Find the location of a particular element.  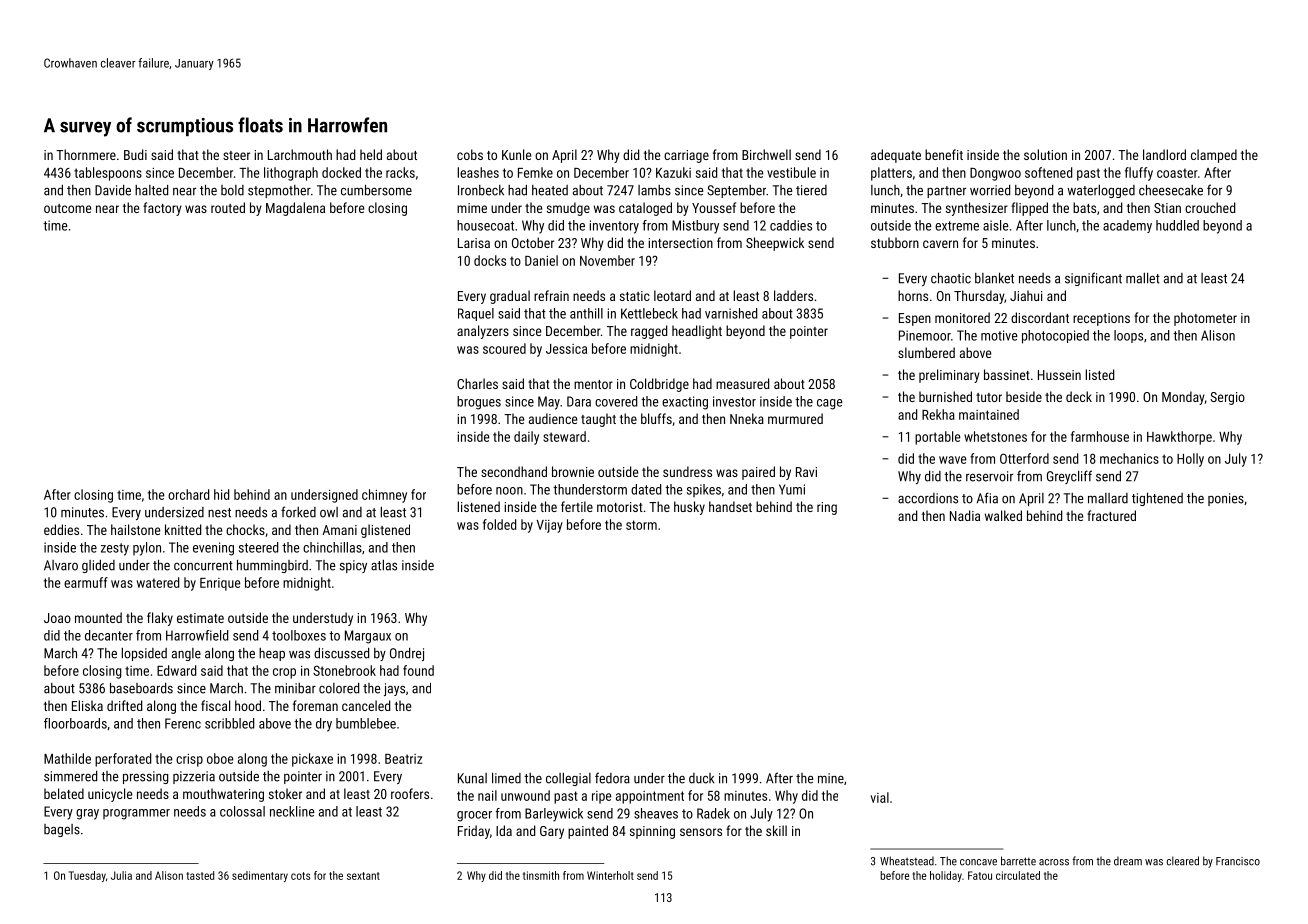

belated is located at coordinates (64, 793).
